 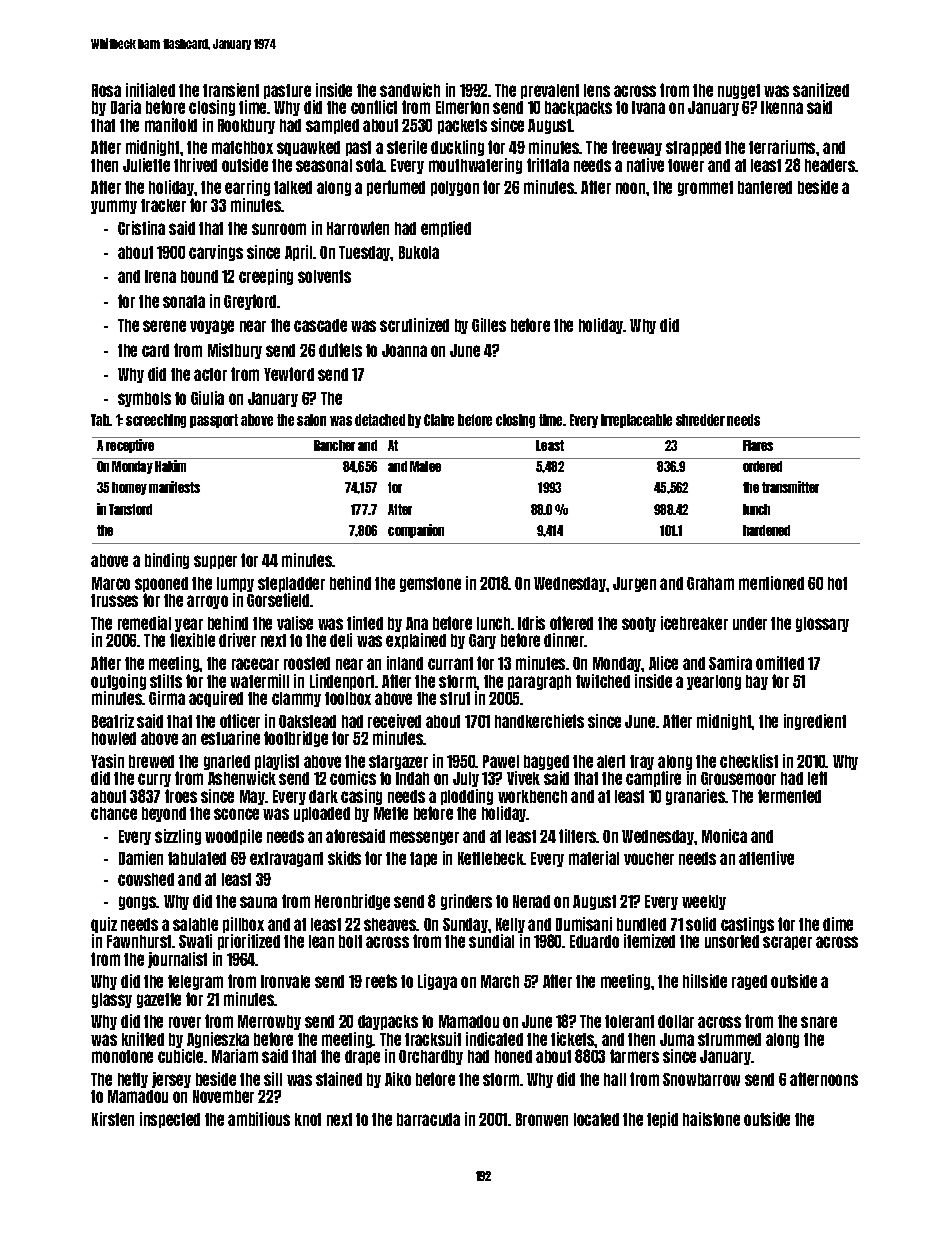 What do you see at coordinates (343, 682) in the image?
I see `Lindenport` at bounding box center [343, 682].
